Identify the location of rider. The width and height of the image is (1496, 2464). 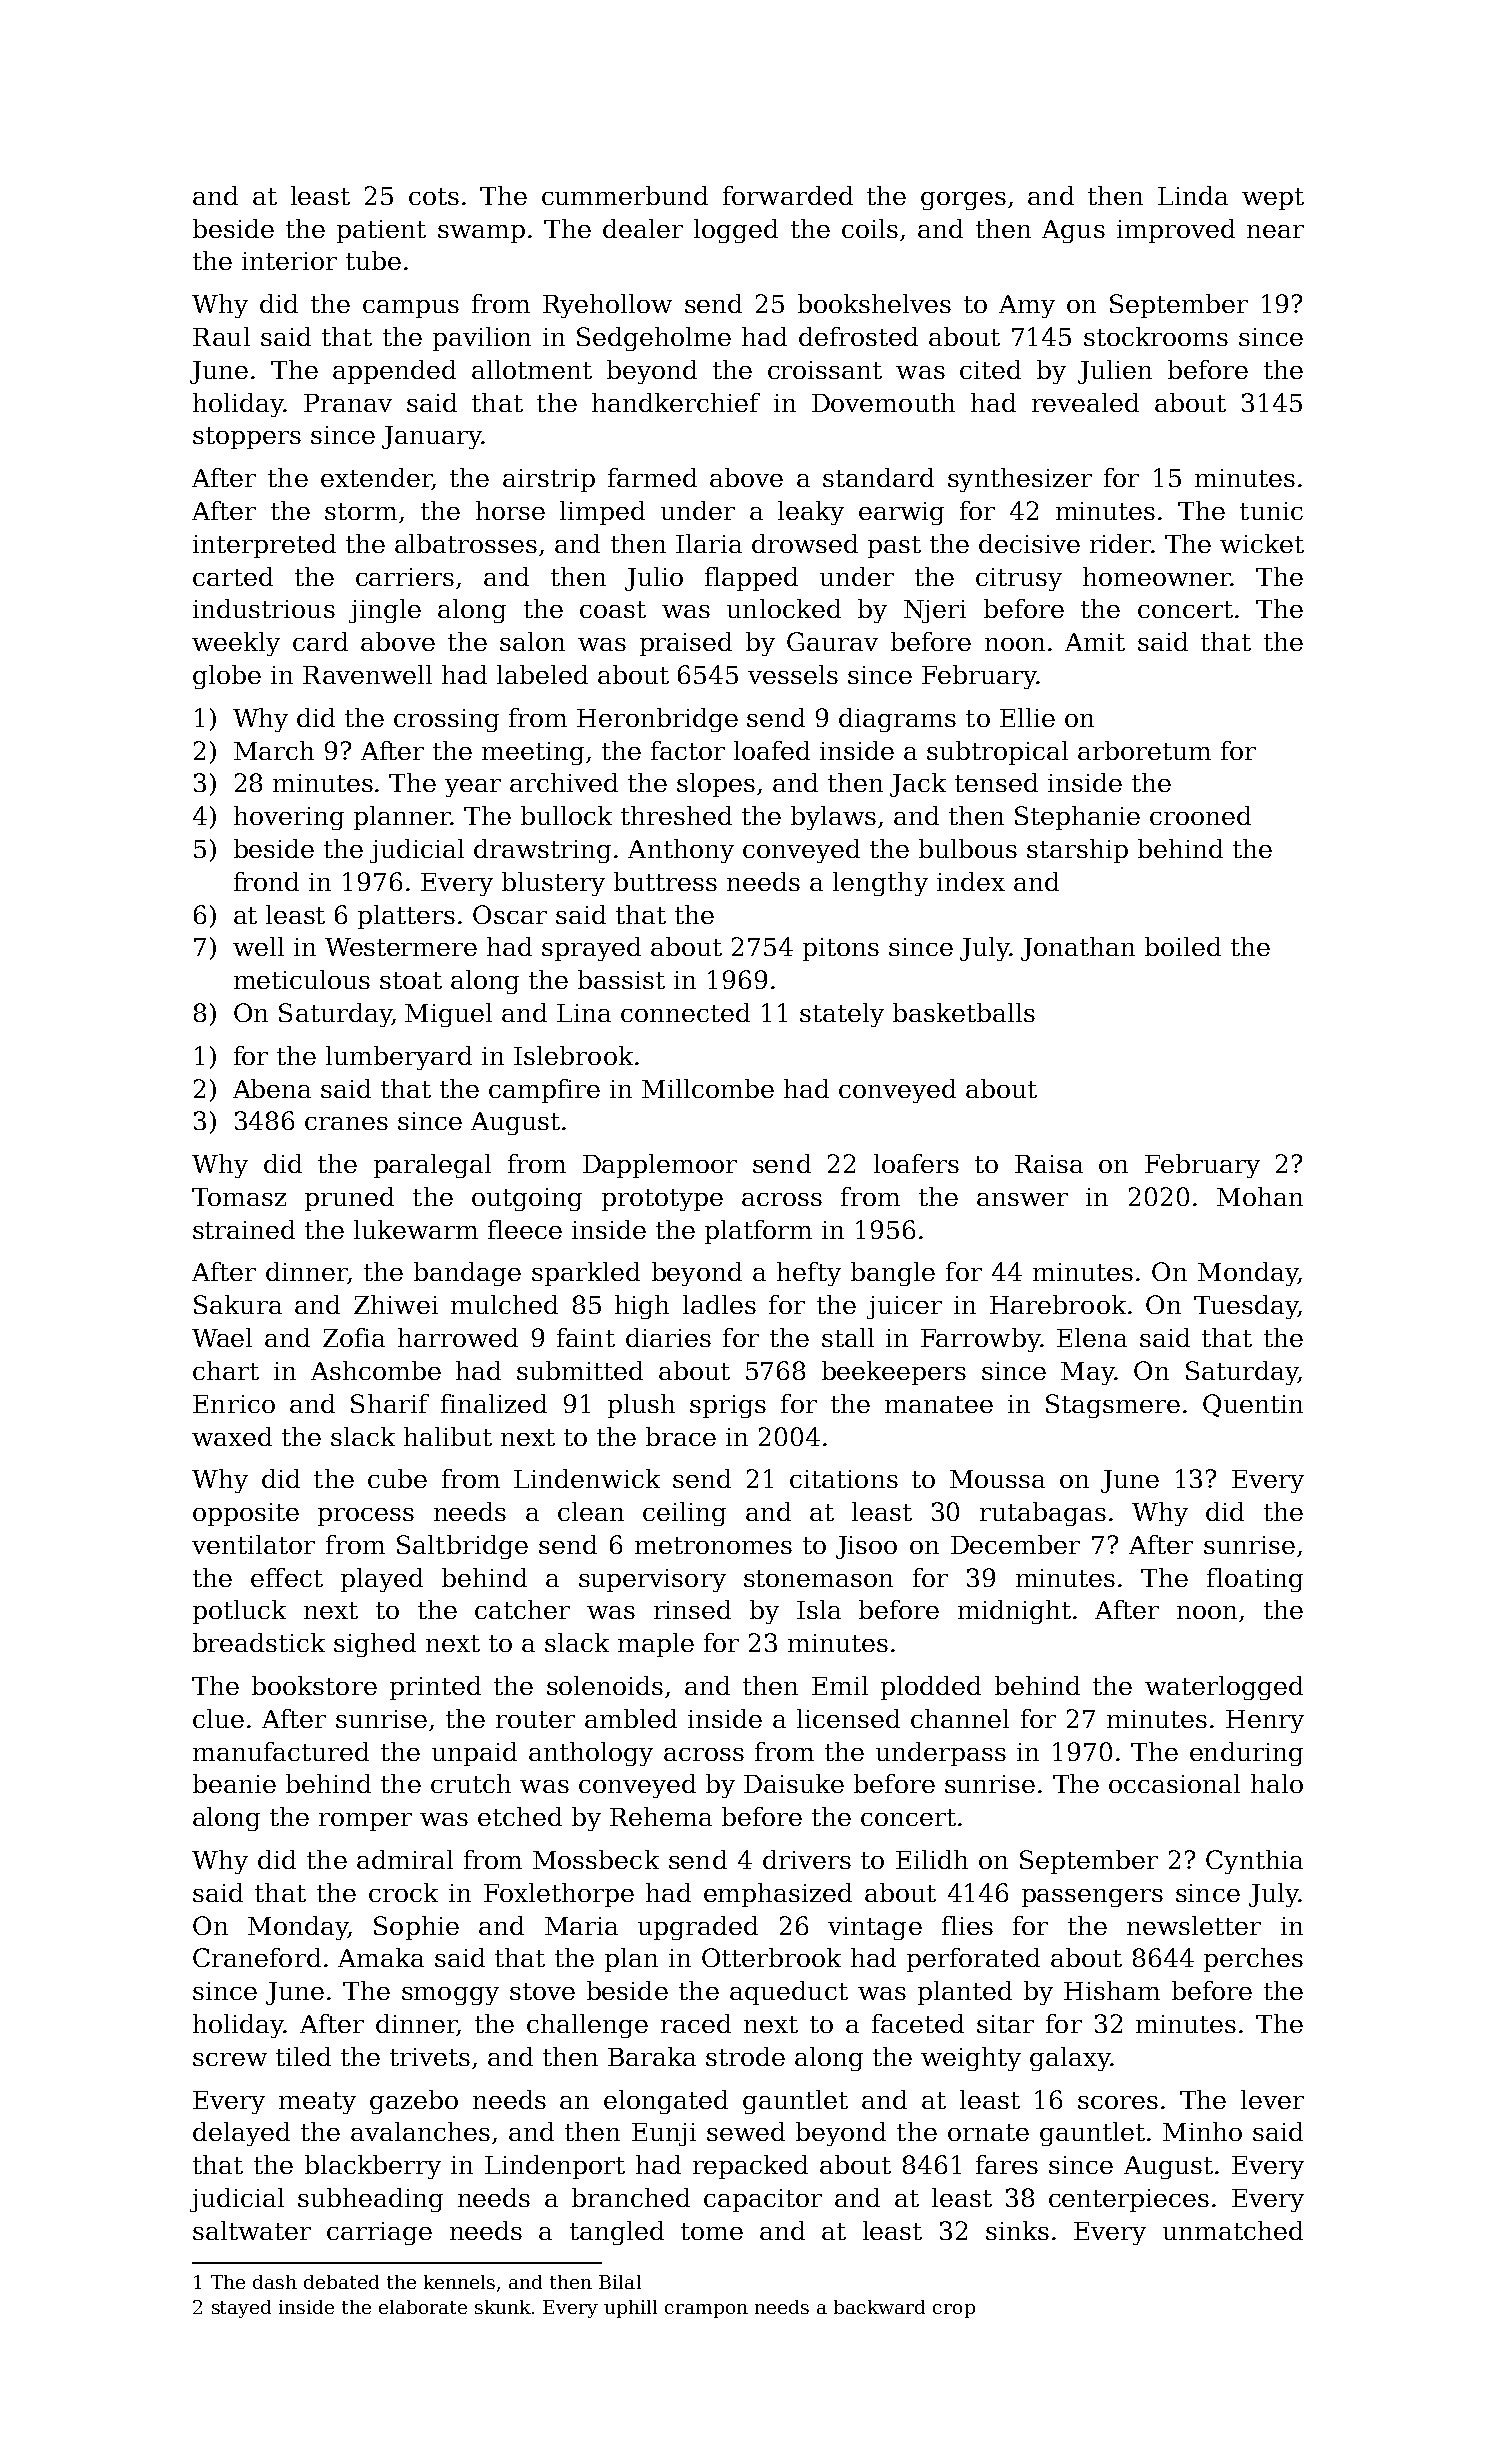
(1120, 543).
